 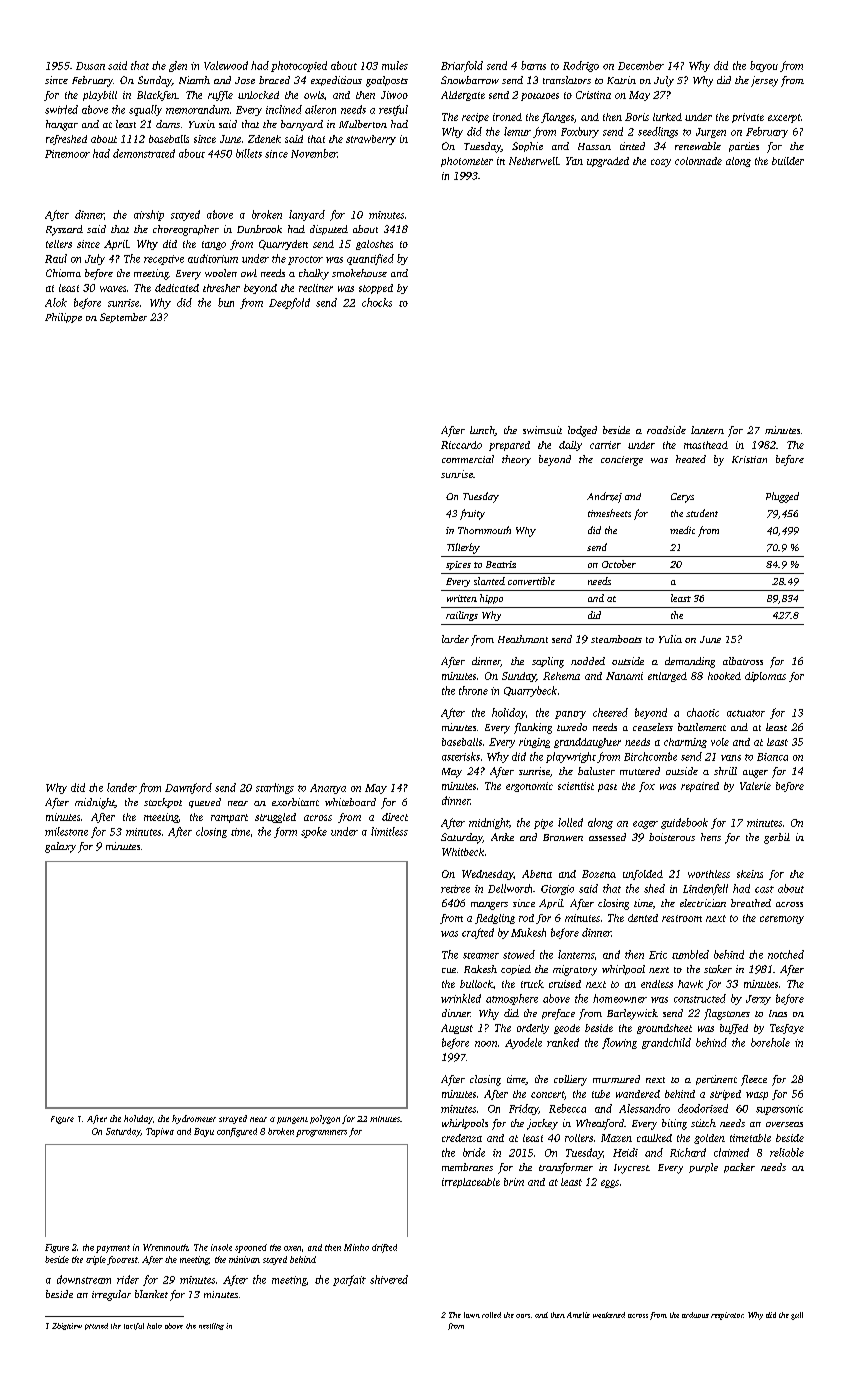 What do you see at coordinates (211, 1326) in the page?
I see `nestling` at bounding box center [211, 1326].
